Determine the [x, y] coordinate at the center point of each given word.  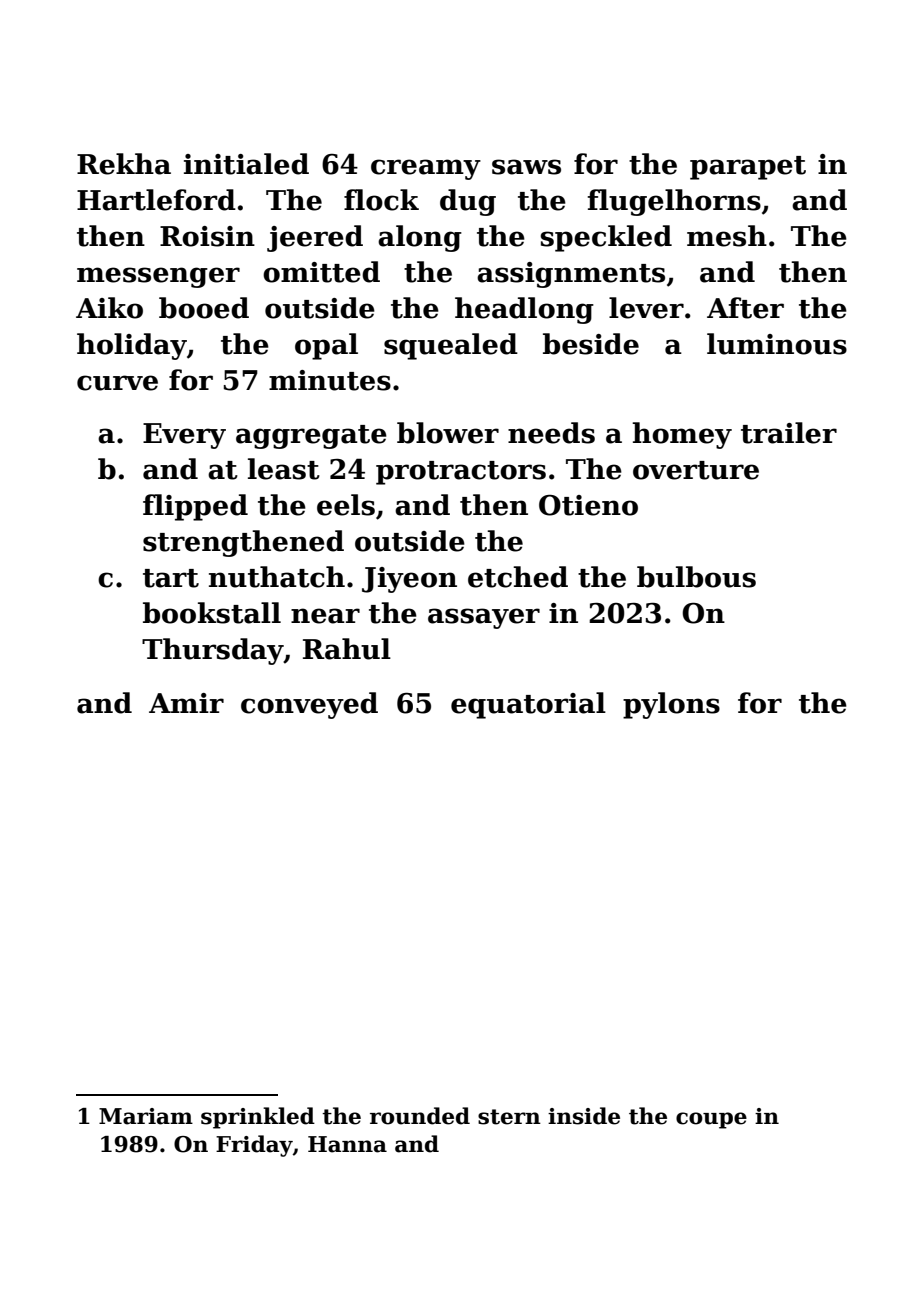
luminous [777, 344]
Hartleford [156, 200]
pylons [671, 705]
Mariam [146, 1116]
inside [584, 1116]
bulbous [696, 577]
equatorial [528, 705]
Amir [186, 703]
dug [468, 202]
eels [346, 505]
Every [184, 436]
